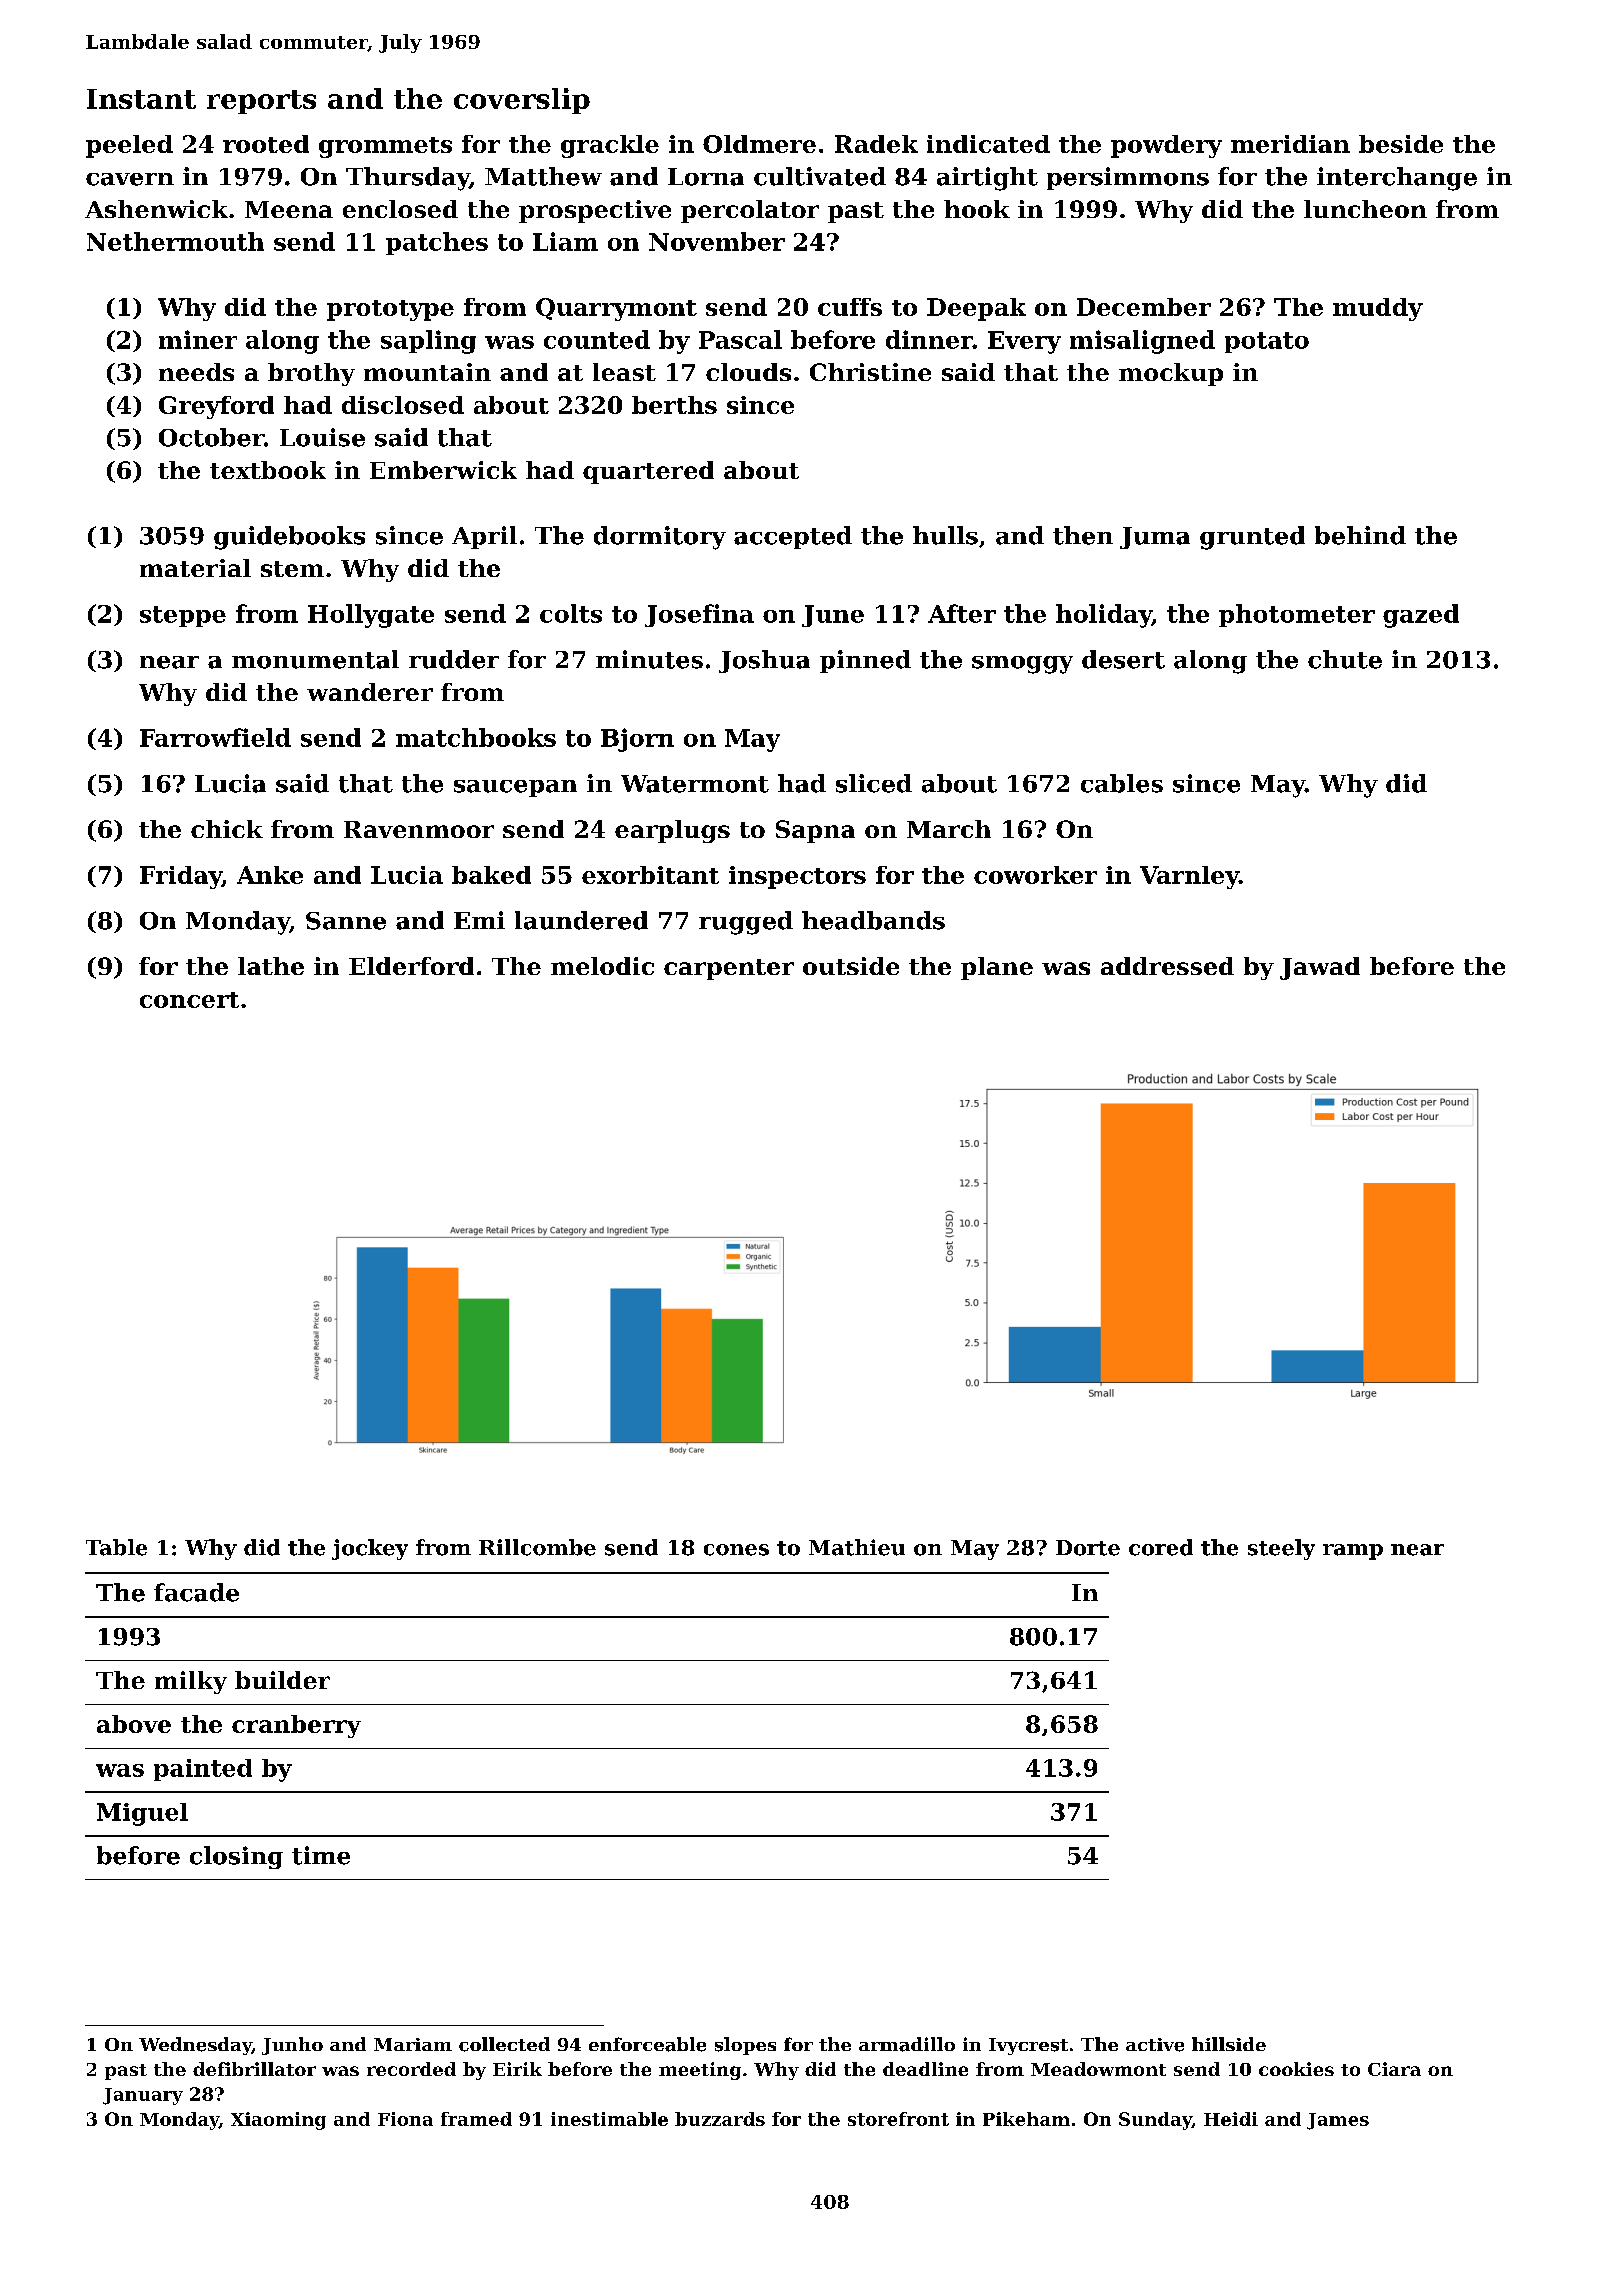 The height and width of the screenshot is (2292, 1620). I want to click on After, so click(962, 613).
